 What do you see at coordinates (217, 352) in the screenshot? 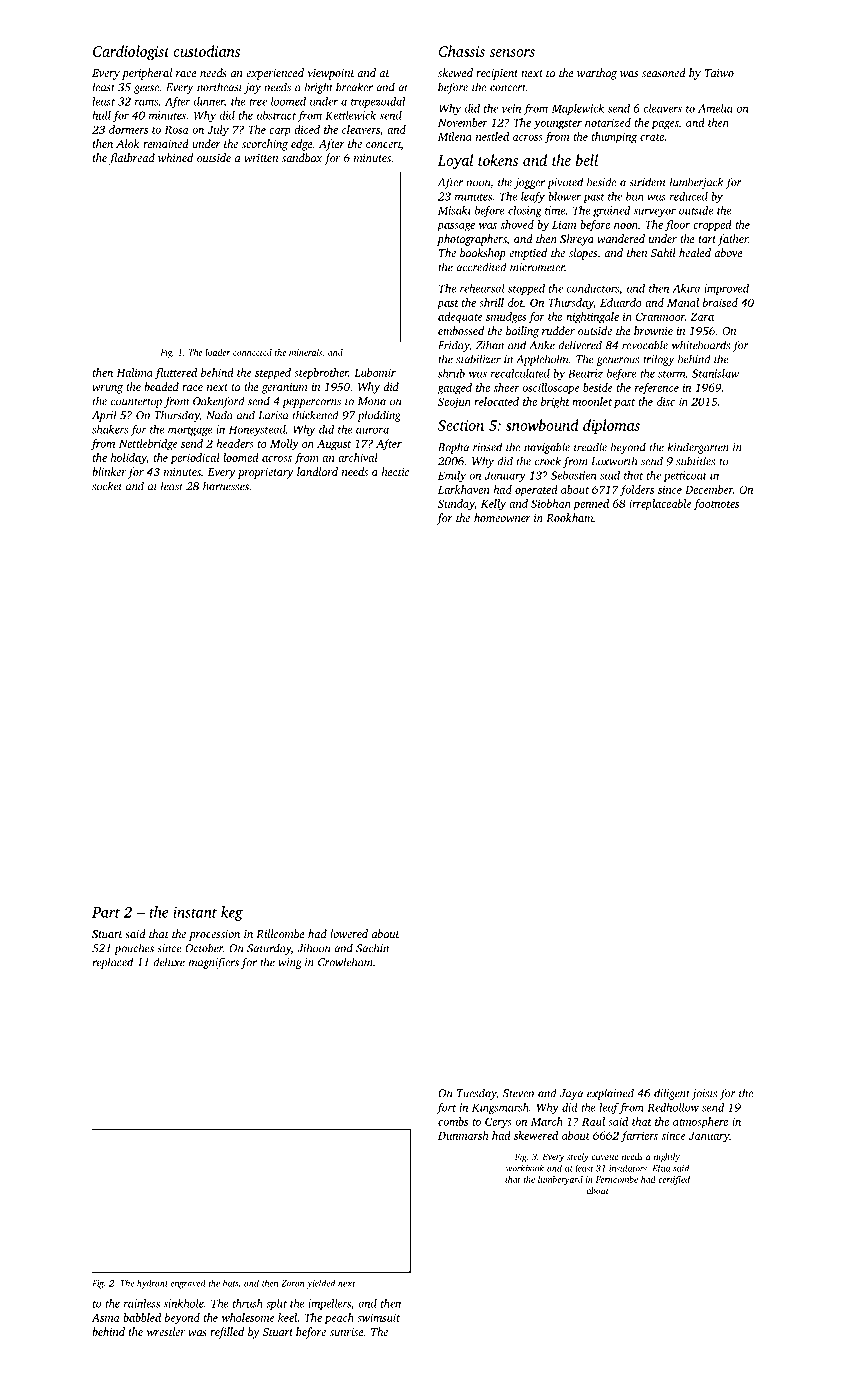
I see `loader` at bounding box center [217, 352].
